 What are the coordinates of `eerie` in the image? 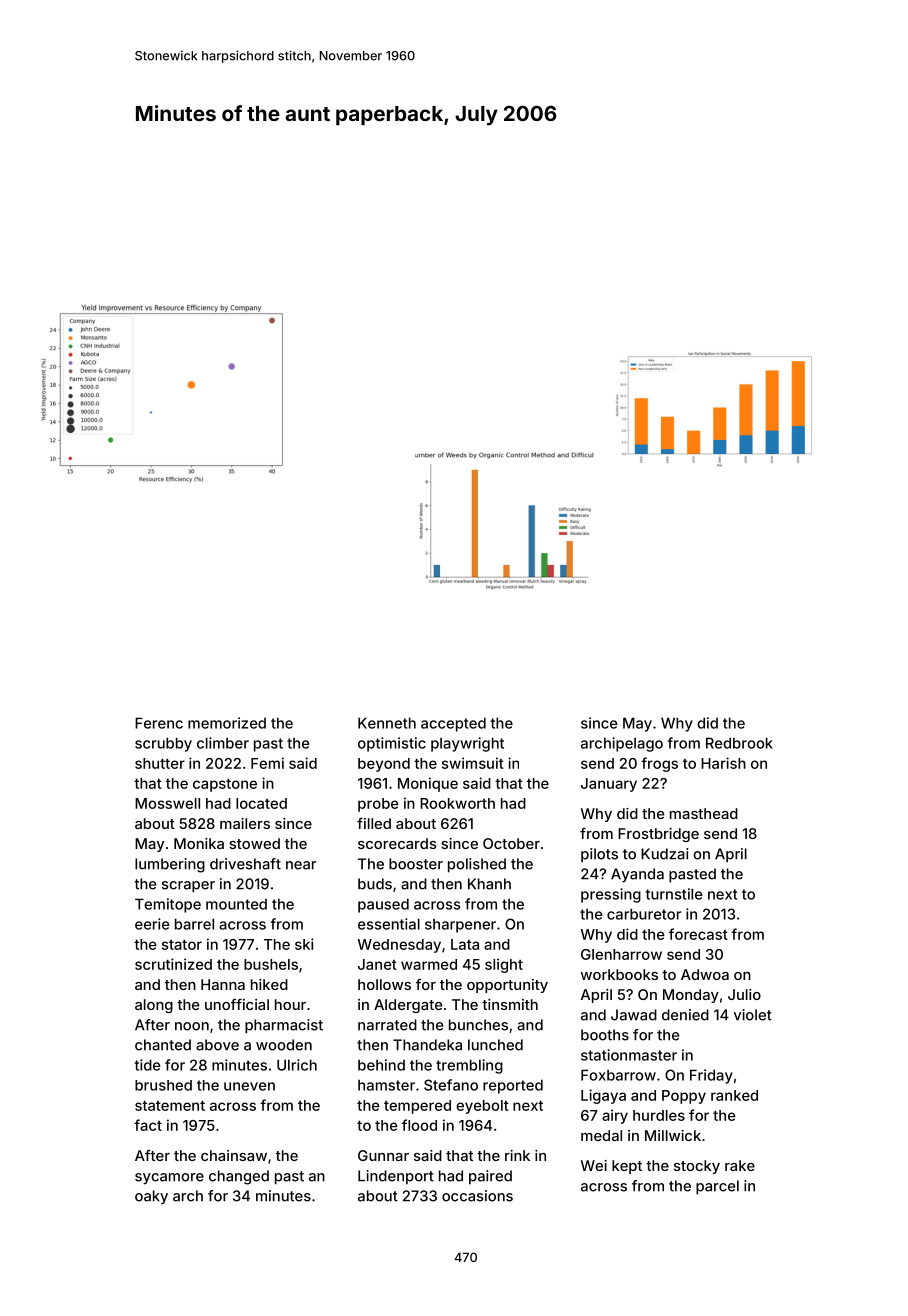 It's located at (152, 924).
